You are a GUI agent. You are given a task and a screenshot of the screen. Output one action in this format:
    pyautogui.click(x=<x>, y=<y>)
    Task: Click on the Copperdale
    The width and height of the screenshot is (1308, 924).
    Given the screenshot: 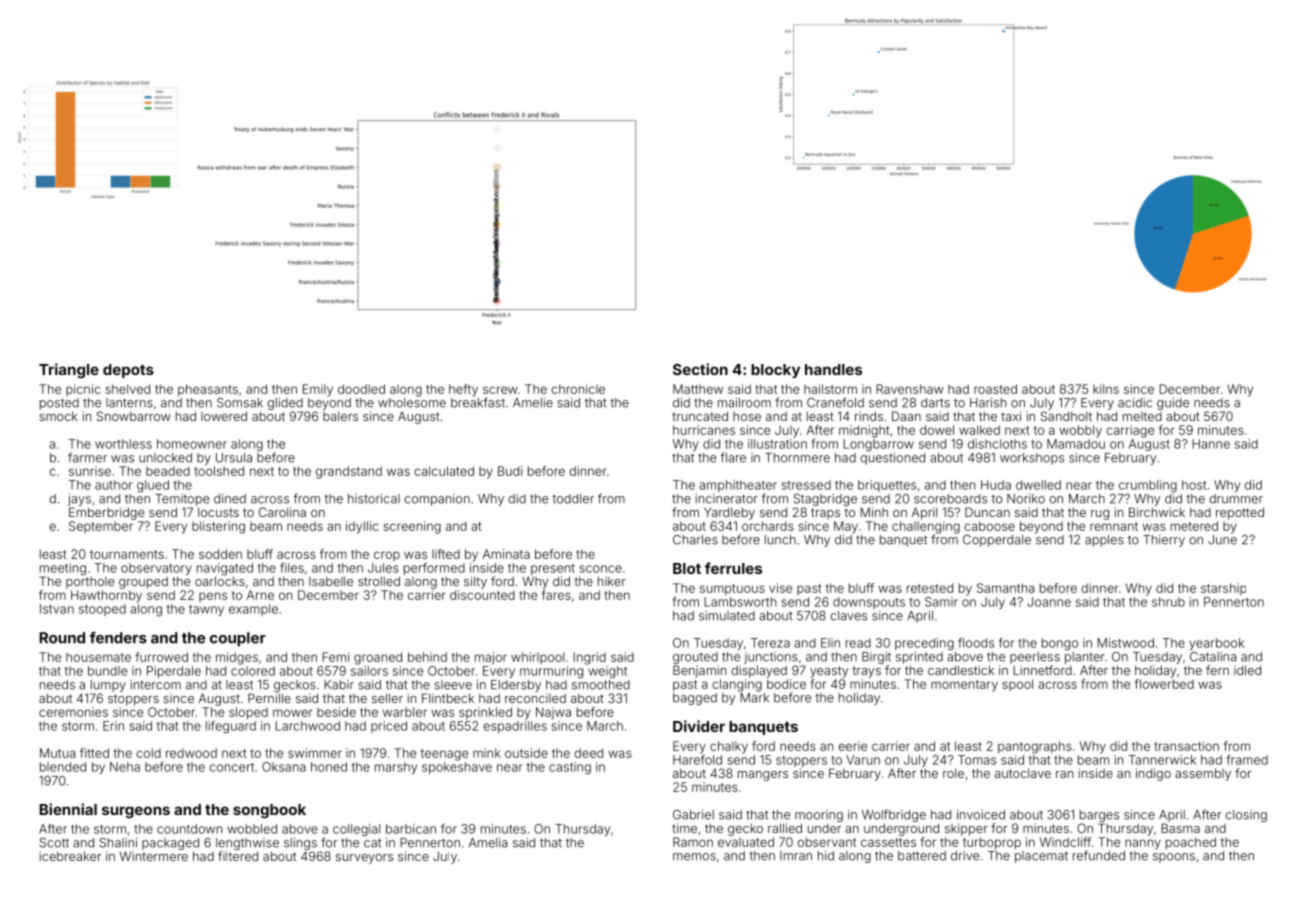 What is the action you would take?
    pyautogui.click(x=997, y=541)
